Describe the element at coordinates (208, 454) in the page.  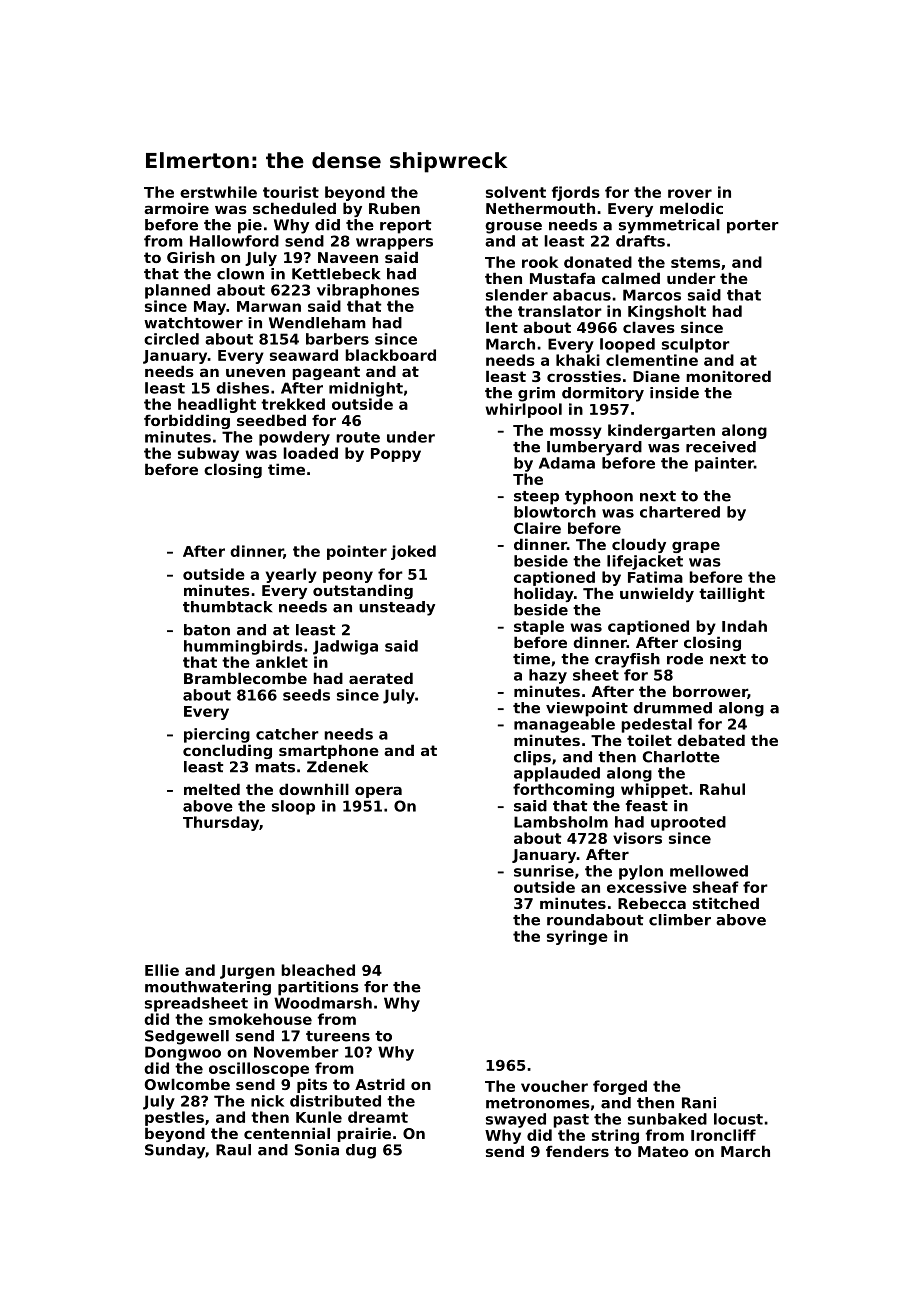
I see `subway` at that location.
